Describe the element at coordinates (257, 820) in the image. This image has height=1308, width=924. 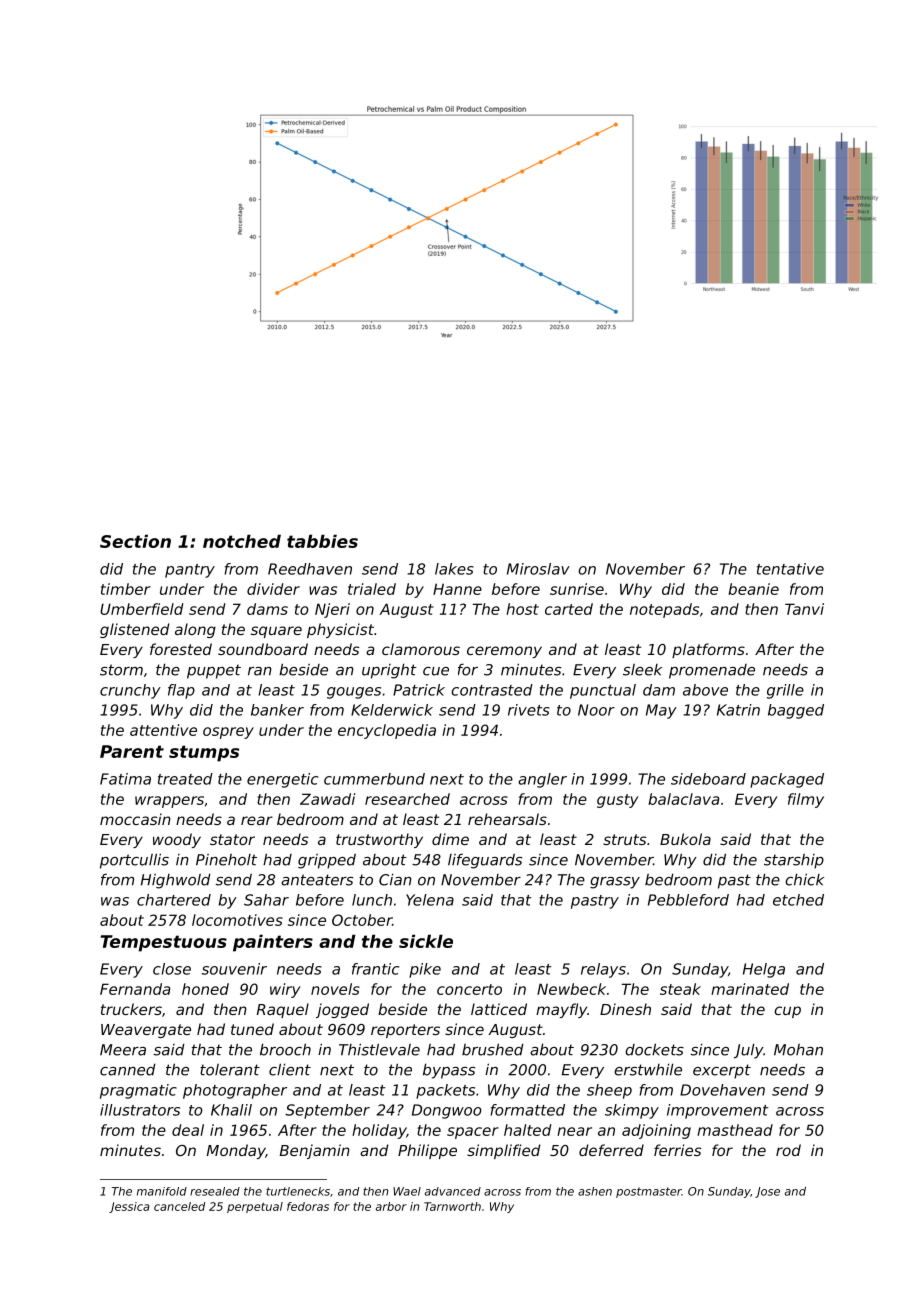
I see `rear` at that location.
